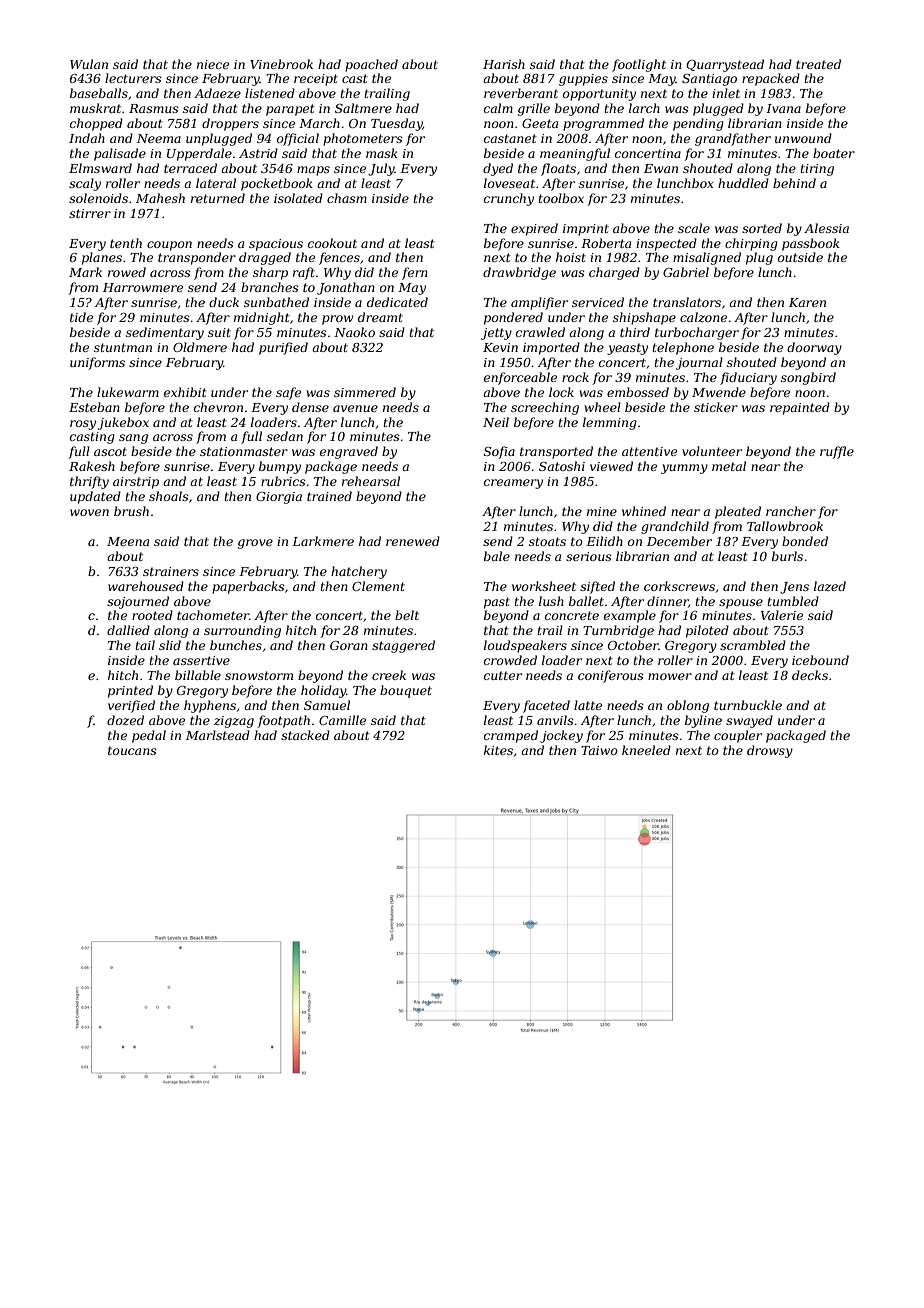 The image size is (924, 1308). I want to click on footpath, so click(283, 721).
